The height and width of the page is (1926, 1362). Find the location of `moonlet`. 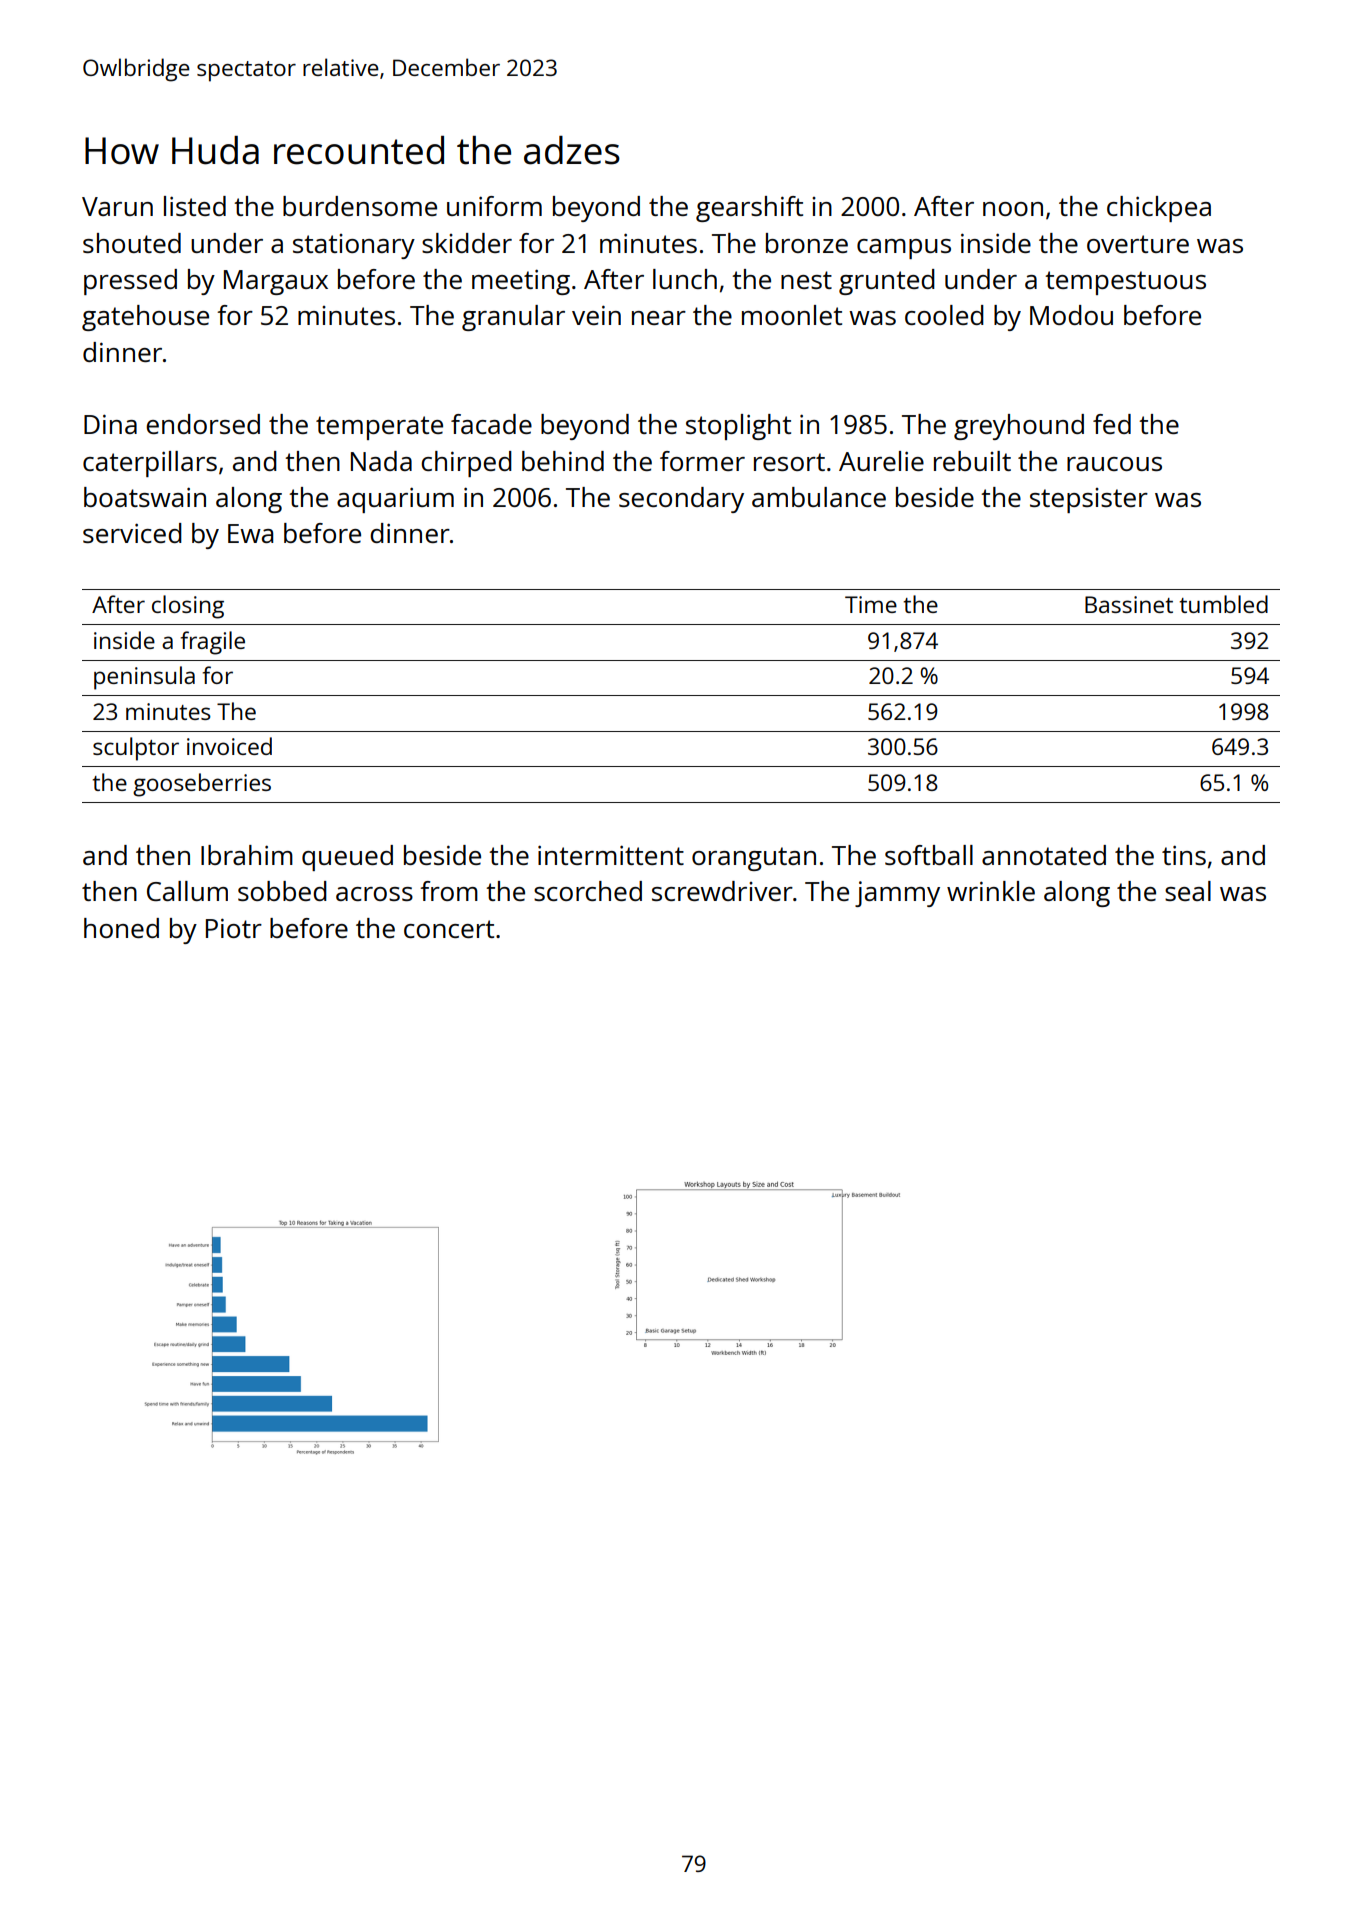

moonlet is located at coordinates (792, 315).
